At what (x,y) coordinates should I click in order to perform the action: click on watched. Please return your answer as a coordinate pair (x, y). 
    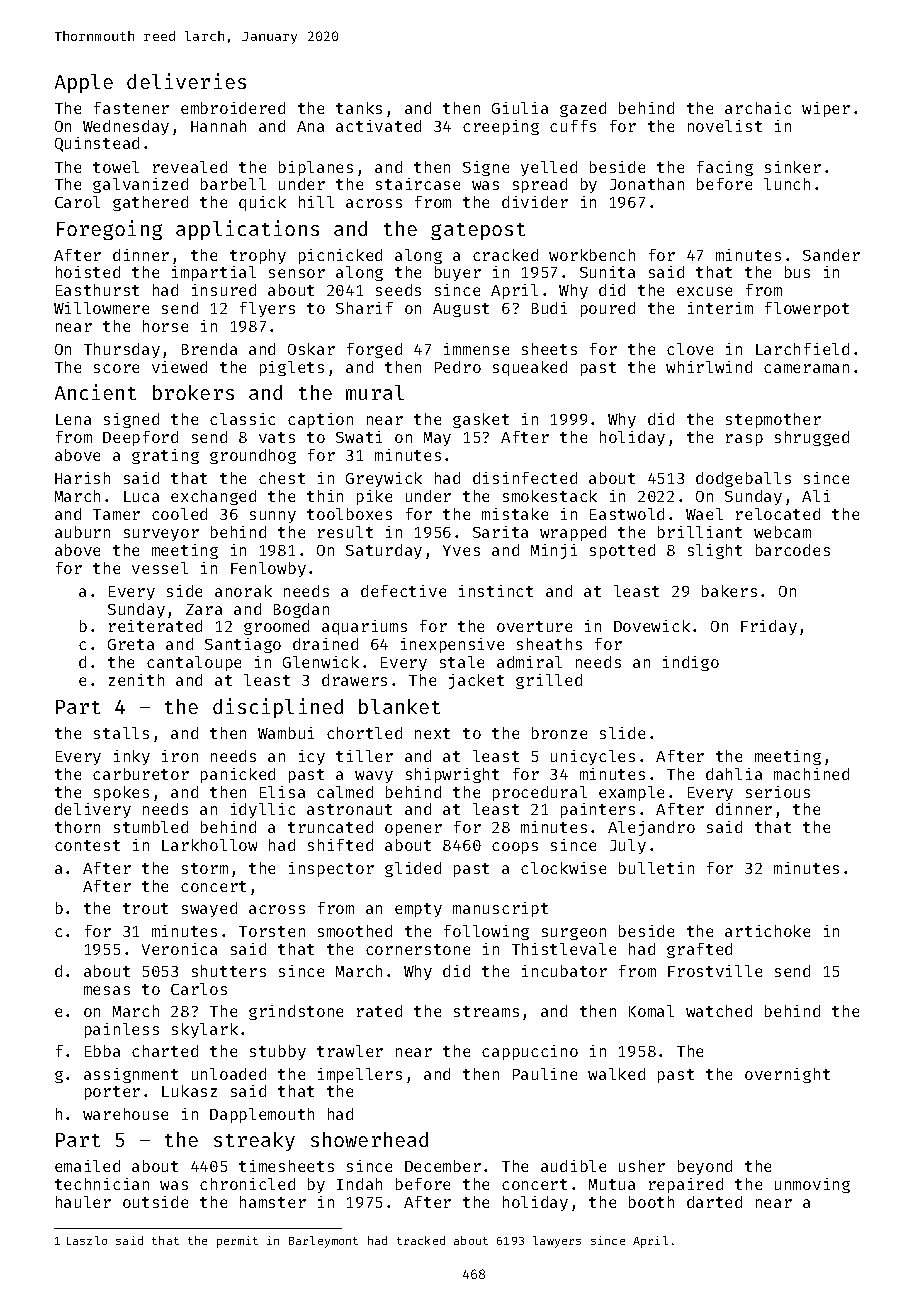
    Looking at the image, I should click on (719, 1011).
